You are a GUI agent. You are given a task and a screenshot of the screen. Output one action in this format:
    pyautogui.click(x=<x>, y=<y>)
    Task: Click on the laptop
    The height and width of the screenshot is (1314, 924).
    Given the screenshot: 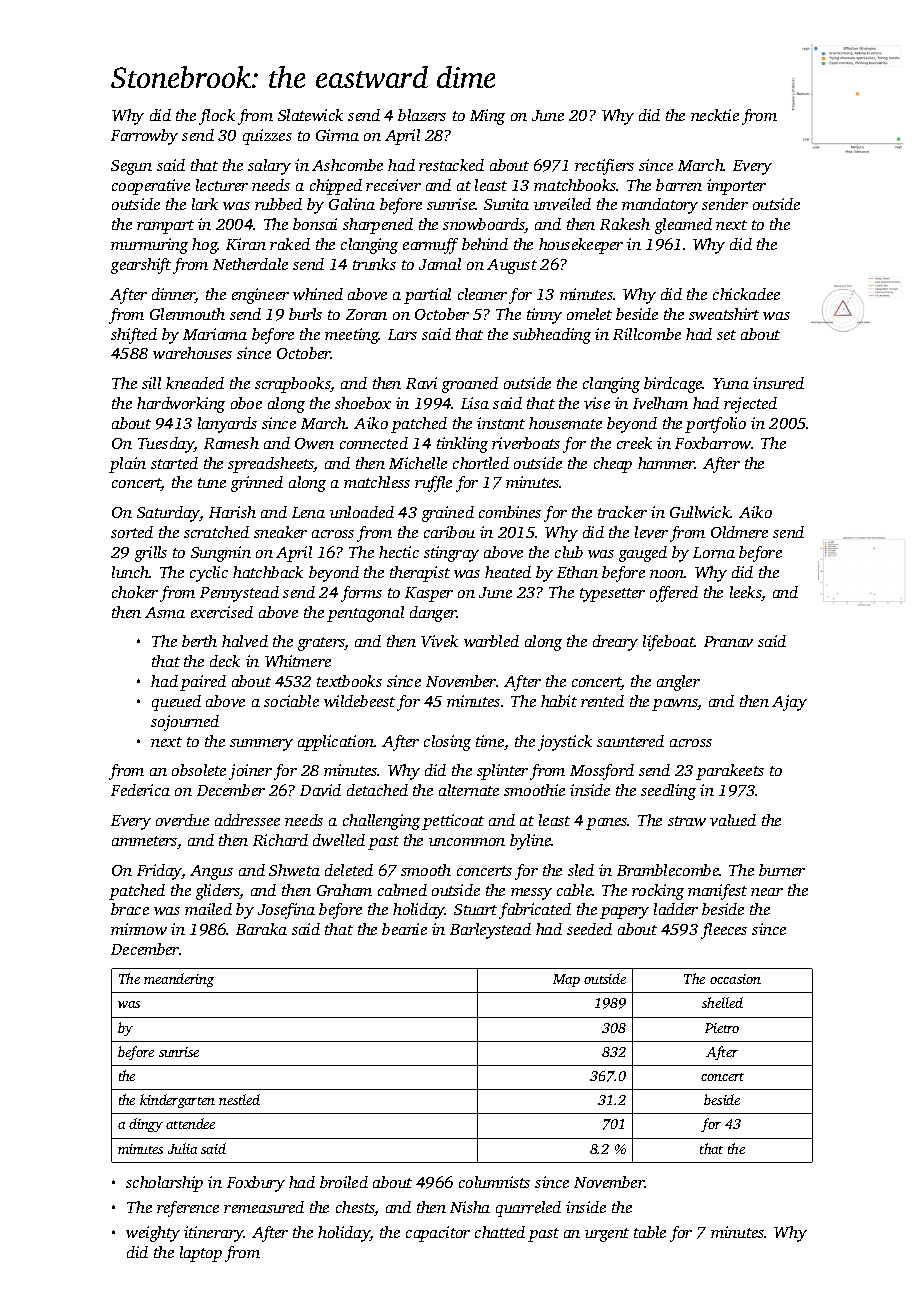 What is the action you would take?
    pyautogui.click(x=201, y=1254)
